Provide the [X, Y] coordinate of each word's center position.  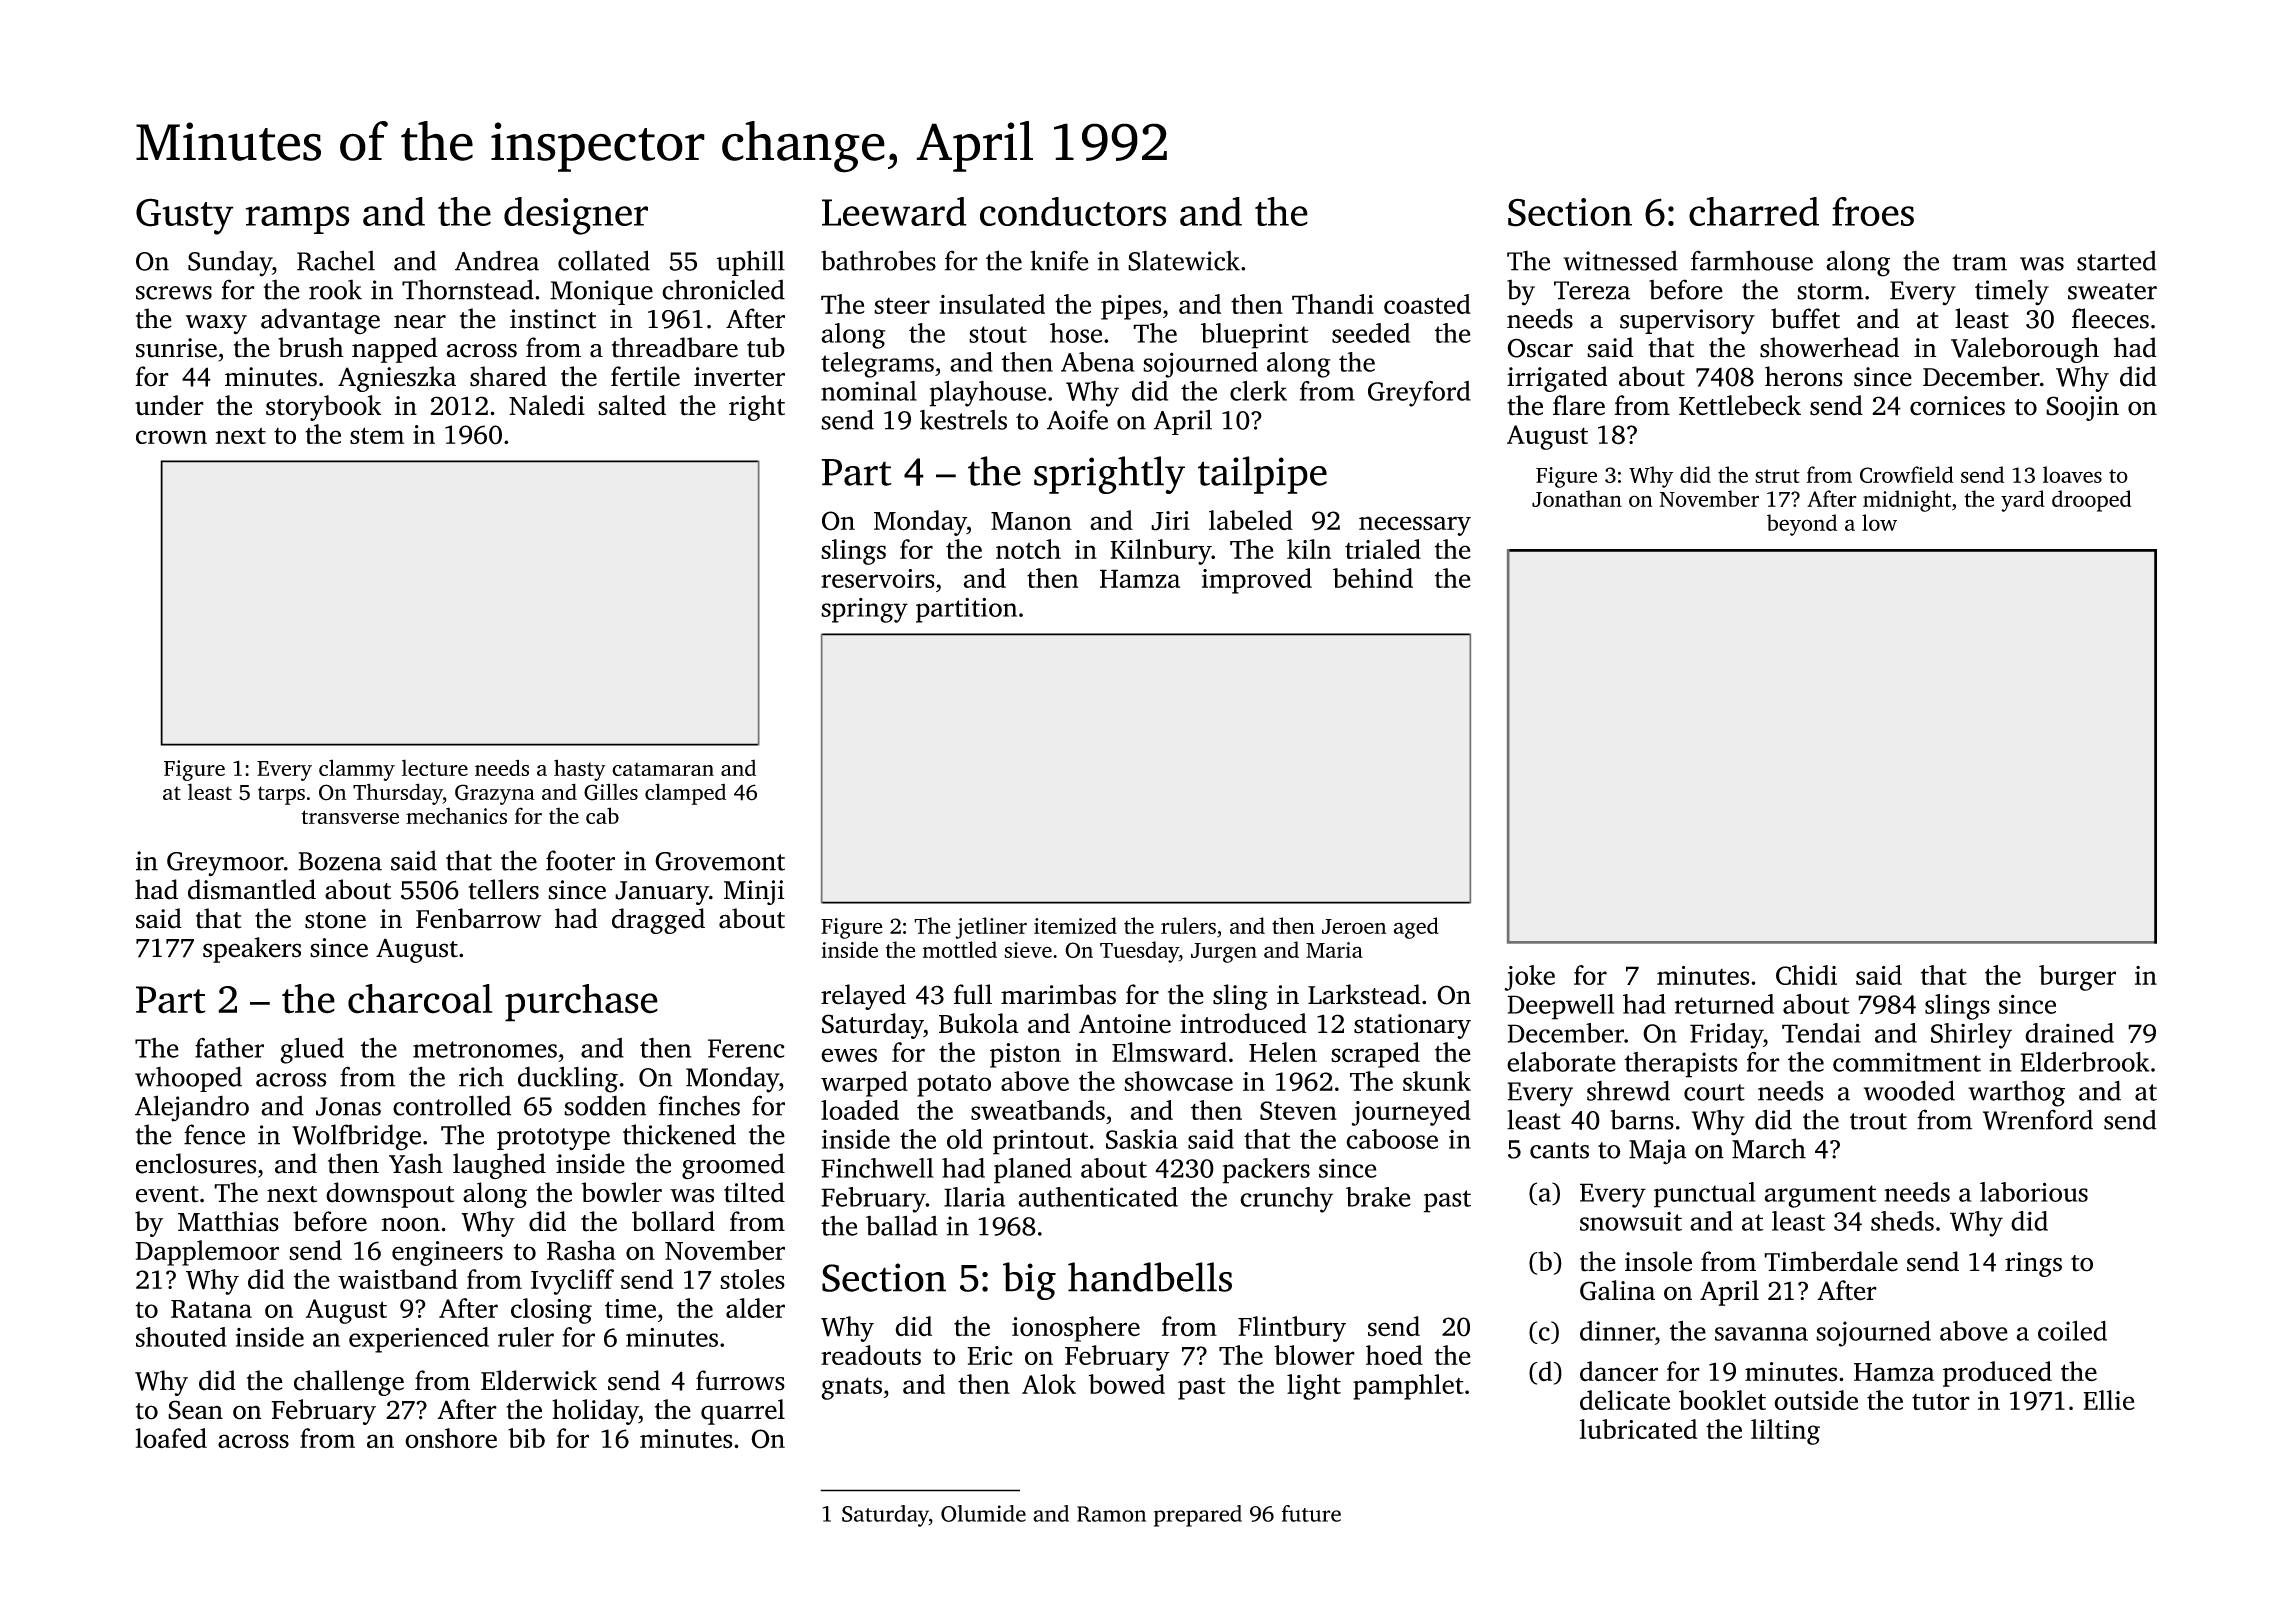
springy [864, 610]
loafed [171, 1438]
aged [1416, 928]
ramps [298, 220]
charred [1754, 211]
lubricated [1638, 1429]
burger [2077, 978]
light [1314, 1387]
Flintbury [1292, 1329]
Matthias [228, 1221]
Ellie [2109, 1400]
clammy [357, 770]
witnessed [1620, 260]
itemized [1075, 925]
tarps [281, 795]
